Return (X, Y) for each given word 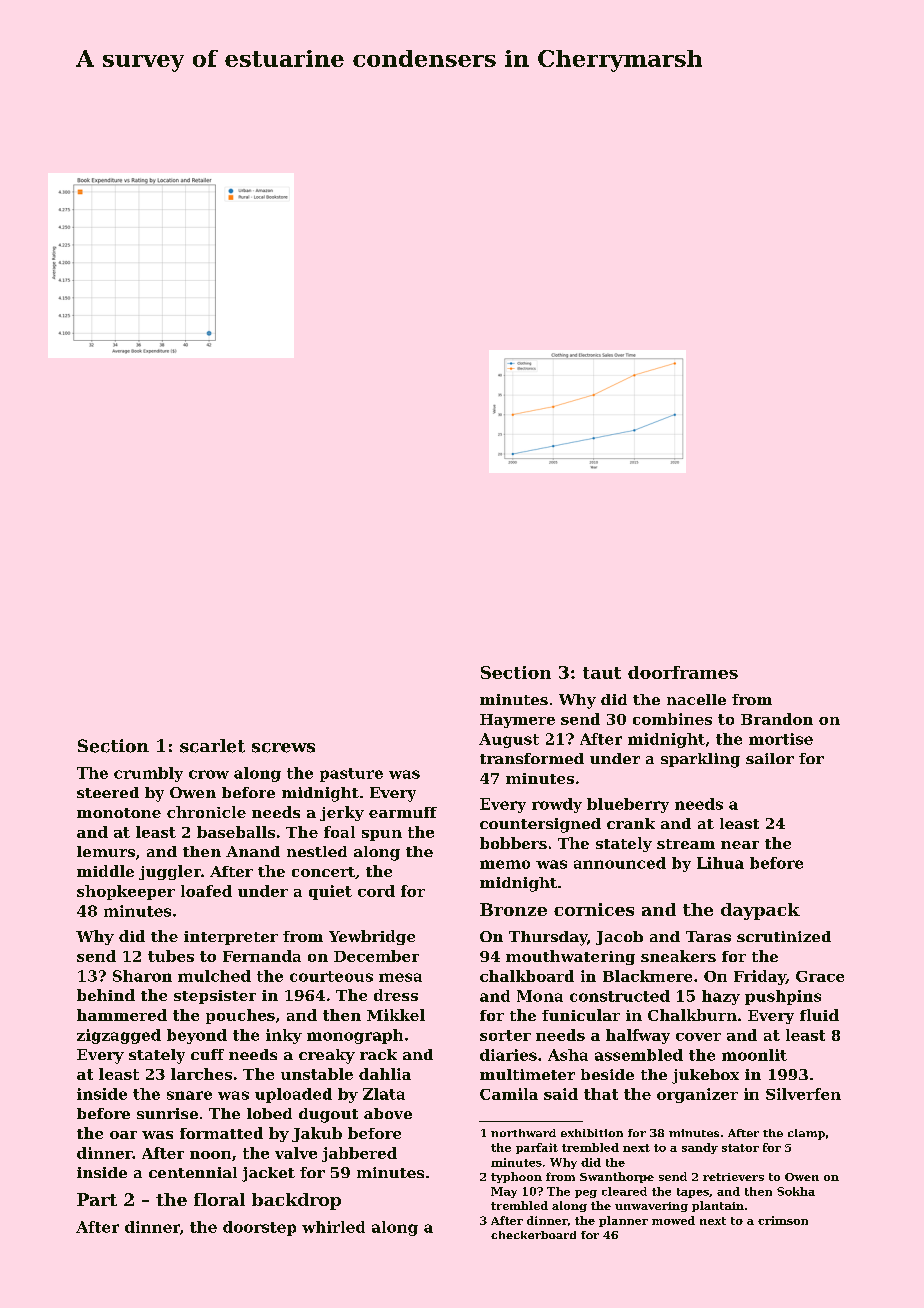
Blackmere (647, 976)
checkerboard (533, 1235)
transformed (532, 758)
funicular (581, 1015)
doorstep (259, 1228)
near (740, 845)
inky (284, 1036)
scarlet (212, 746)
